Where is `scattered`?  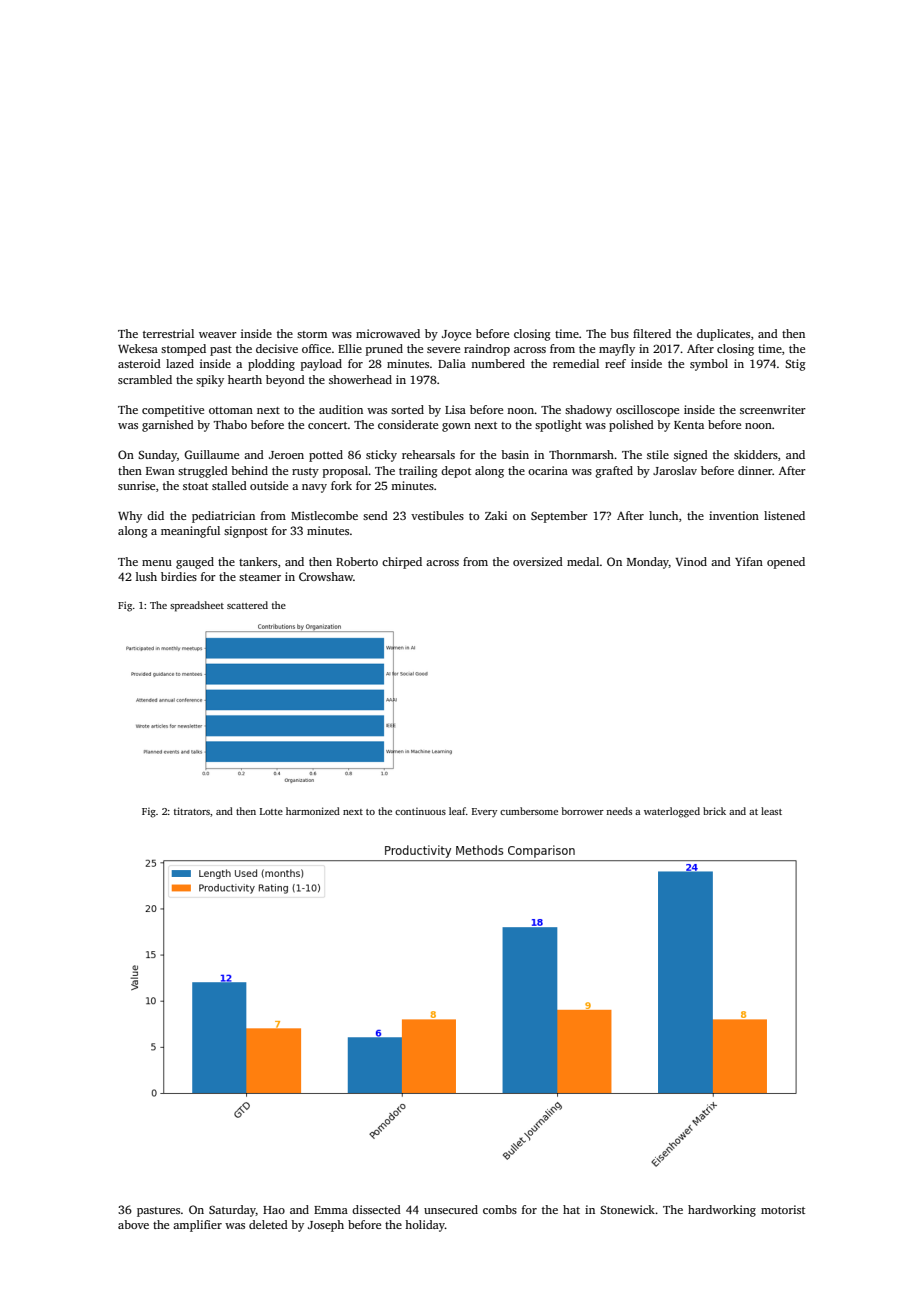 scattered is located at coordinates (247, 605).
